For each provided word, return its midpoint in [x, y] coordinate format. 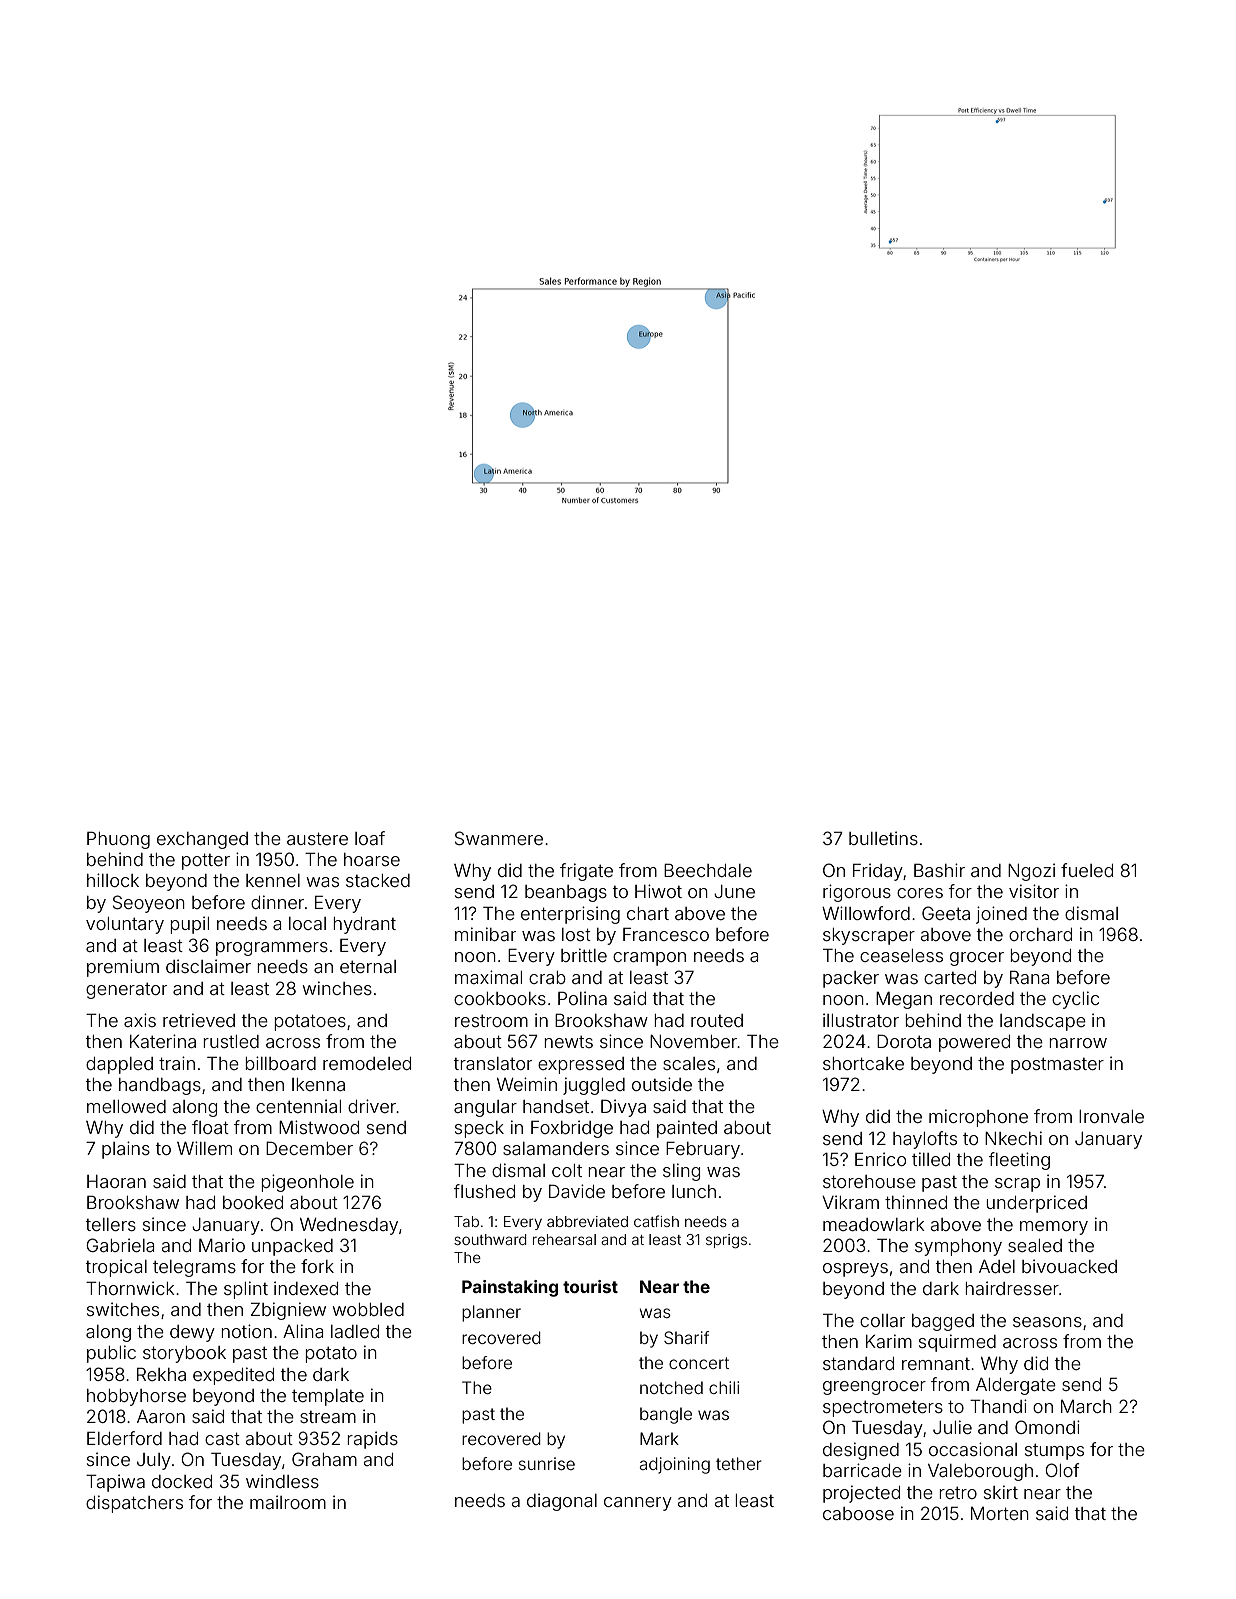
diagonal [562, 1502]
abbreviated [587, 1221]
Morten [1000, 1513]
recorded [977, 998]
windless [282, 1481]
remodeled [367, 1063]
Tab [466, 1221]
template [328, 1397]
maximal [488, 977]
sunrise [547, 1463]
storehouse [869, 1181]
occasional [973, 1449]
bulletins [883, 838]
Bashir [939, 870]
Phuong [118, 840]
